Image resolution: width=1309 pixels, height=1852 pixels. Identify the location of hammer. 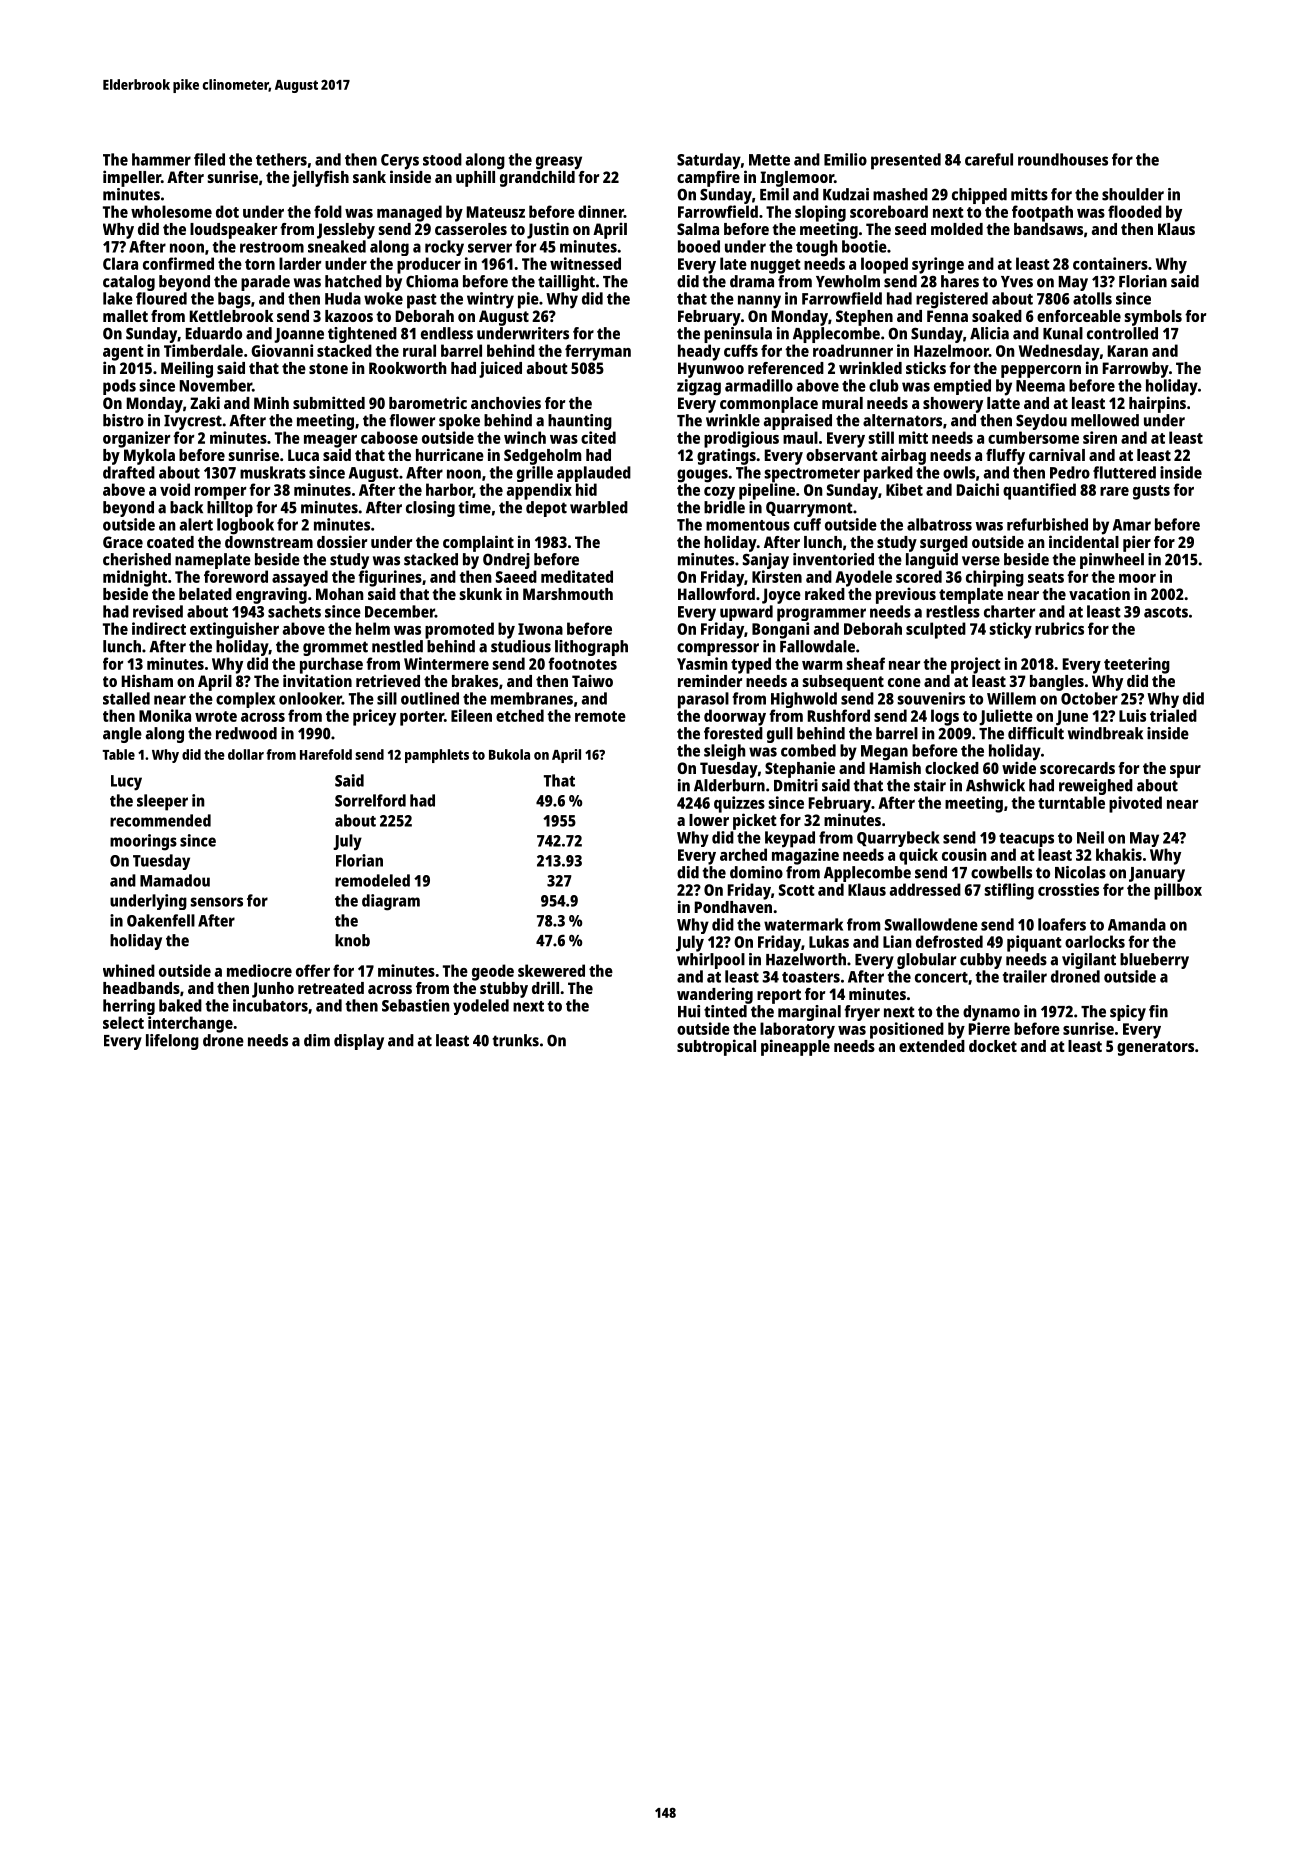
(161, 159).
